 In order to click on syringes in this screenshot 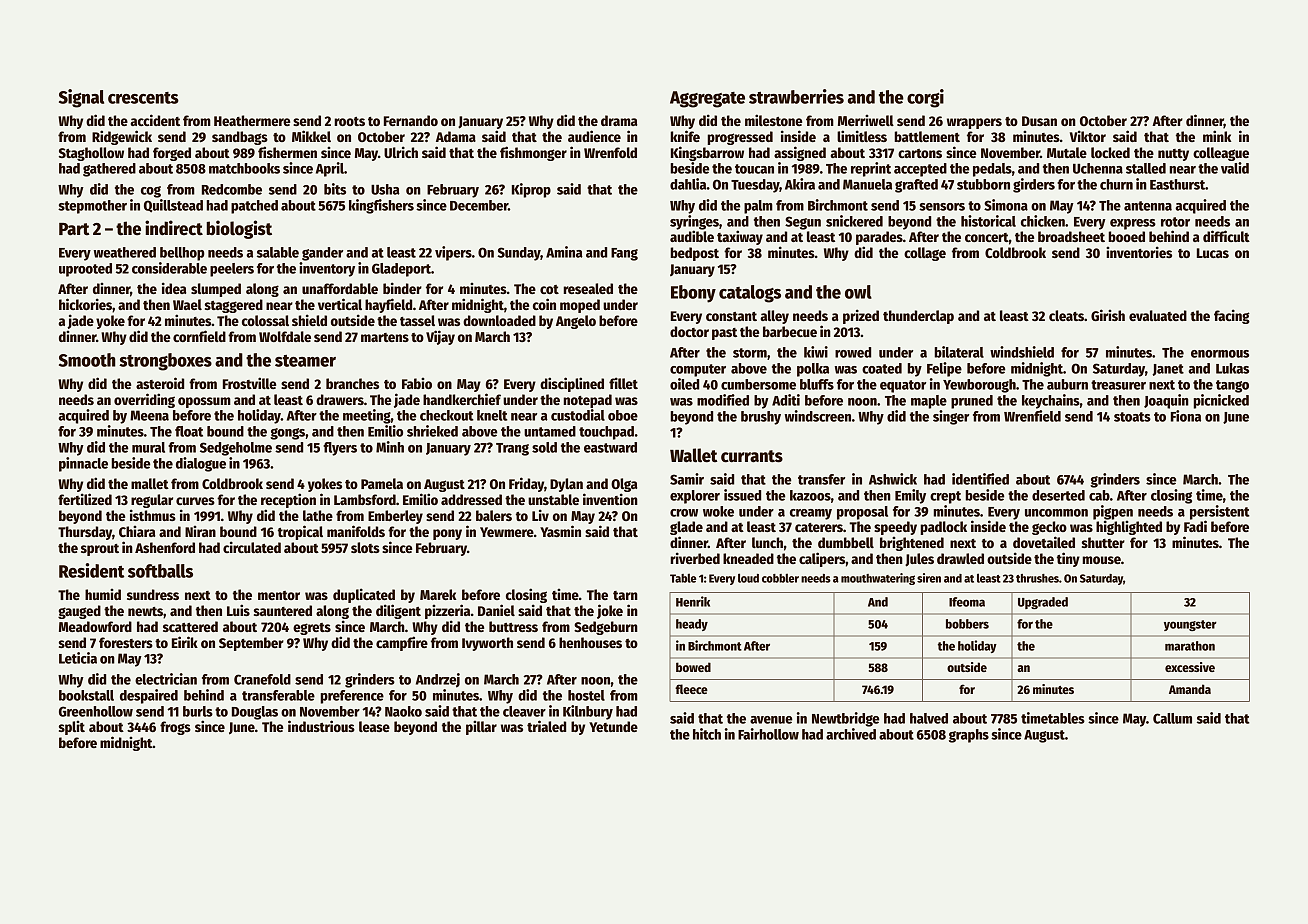, I will do `click(694, 222)`.
